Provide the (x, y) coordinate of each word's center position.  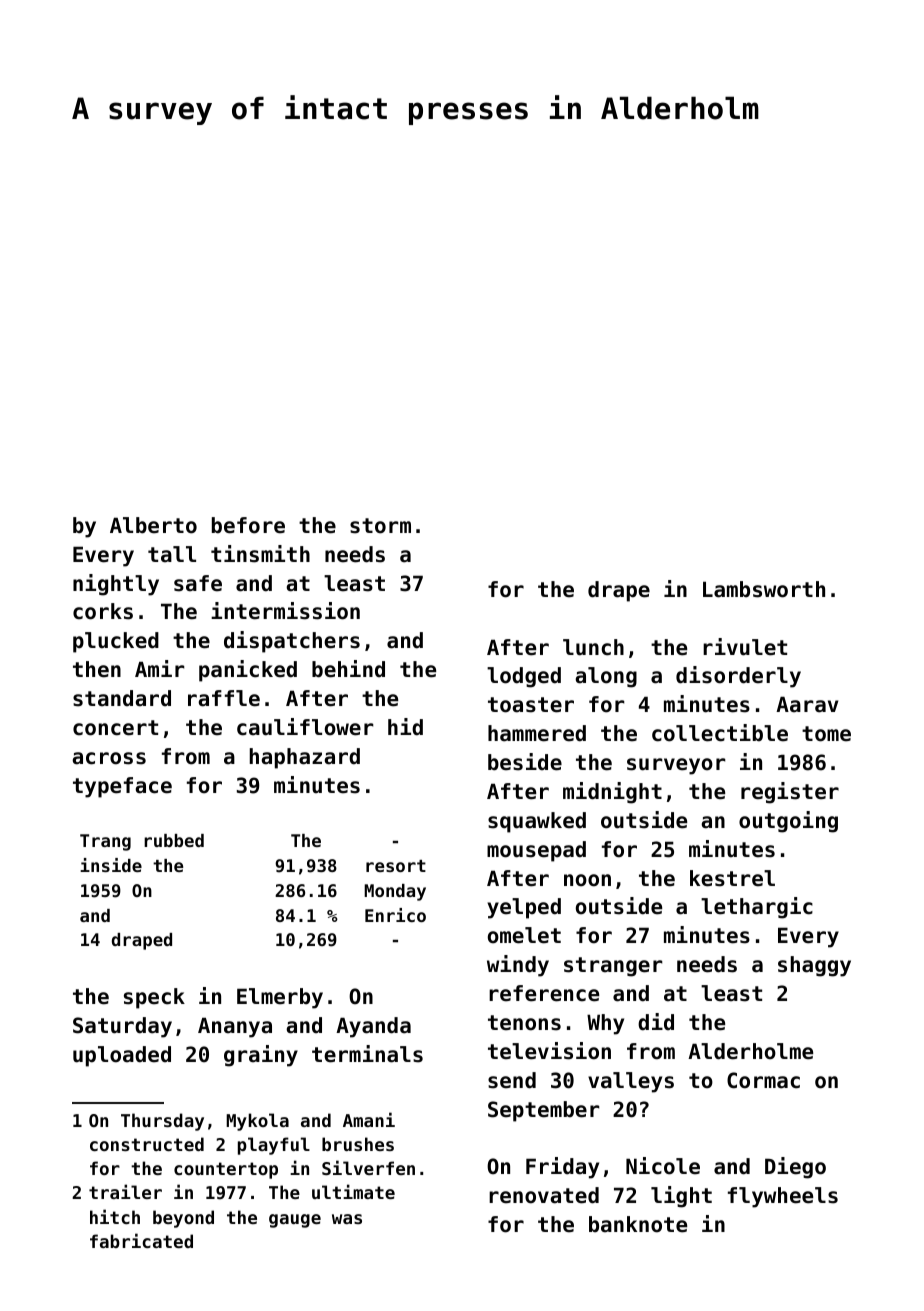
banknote (638, 1224)
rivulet (745, 647)
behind (348, 669)
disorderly (738, 677)
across (109, 758)
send (512, 1080)
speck (154, 998)
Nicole (663, 1166)
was (347, 1219)
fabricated (141, 1240)
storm (380, 526)
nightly (116, 585)
